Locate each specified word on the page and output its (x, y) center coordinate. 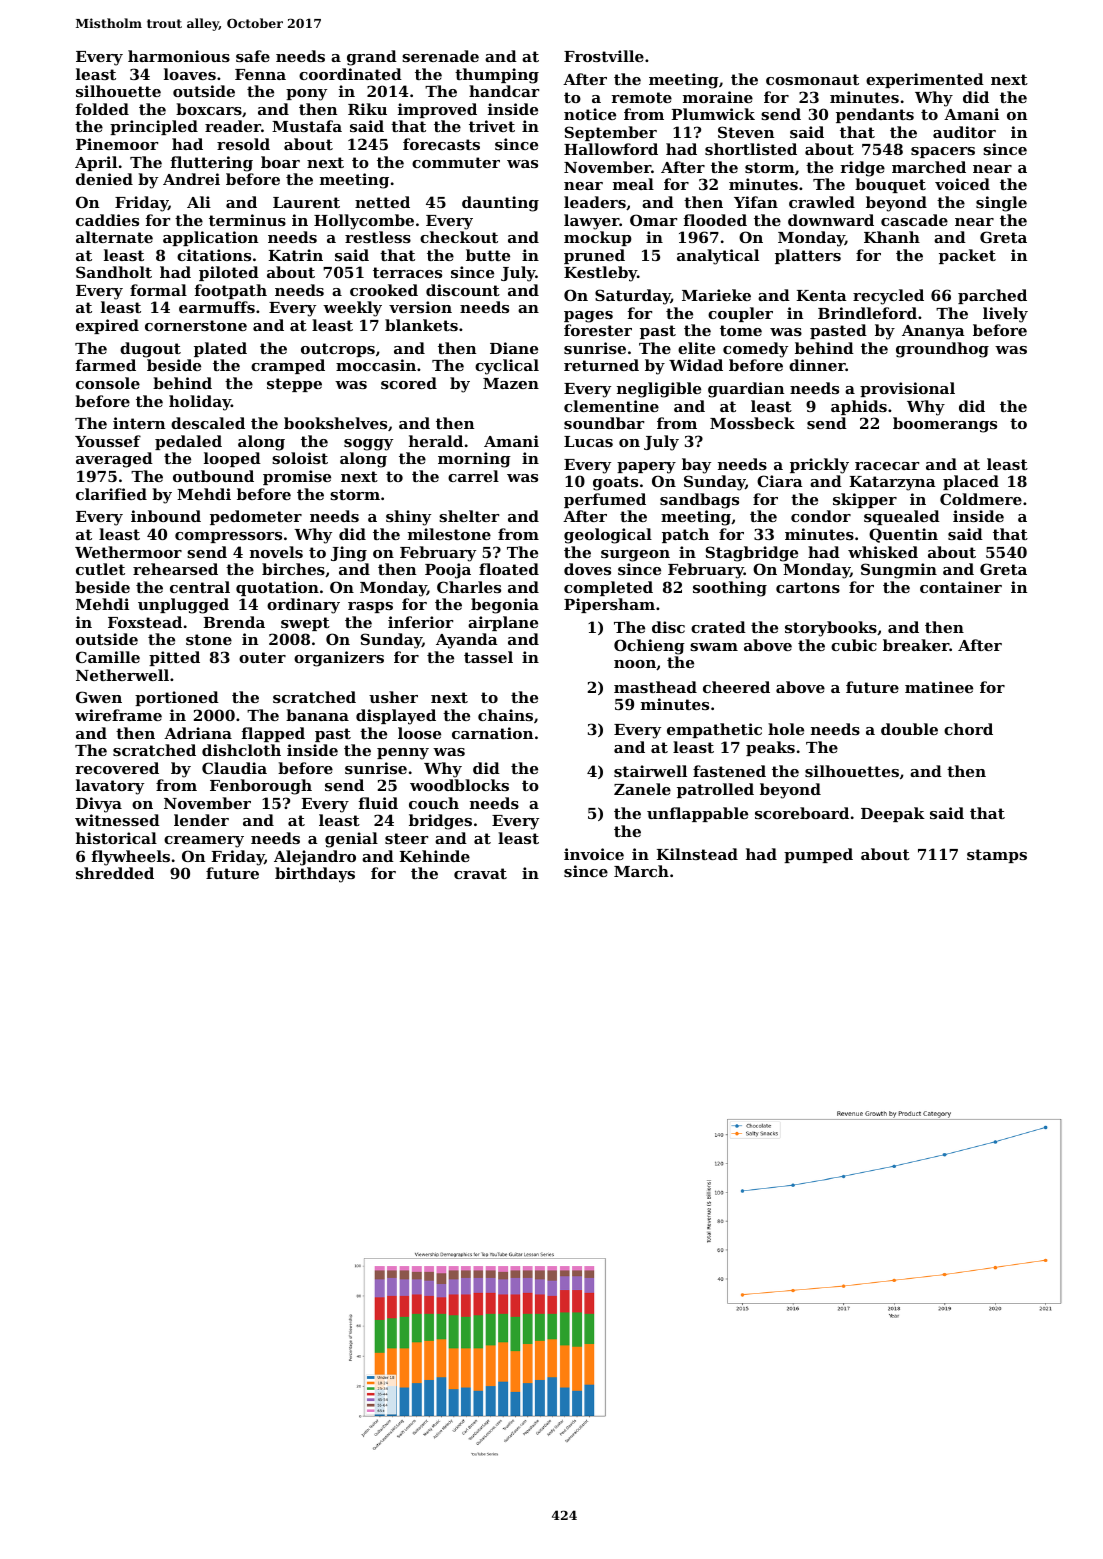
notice (590, 114)
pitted (174, 658)
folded (102, 109)
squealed (902, 517)
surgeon (635, 556)
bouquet (890, 185)
